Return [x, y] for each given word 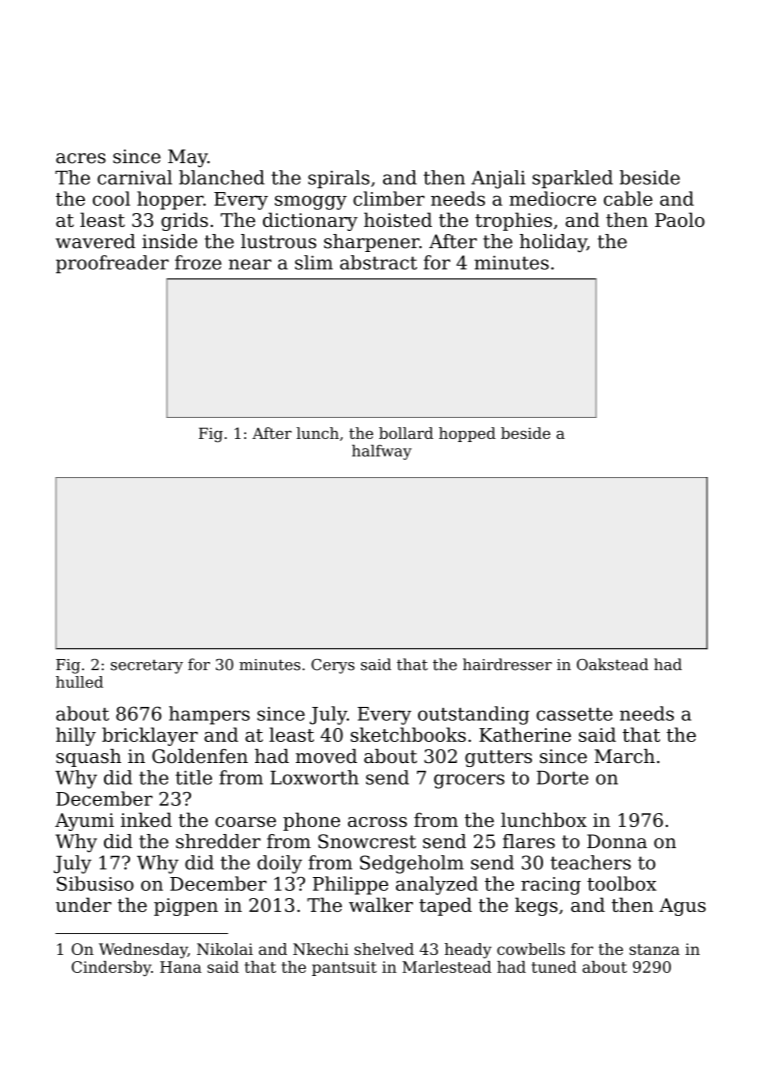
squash [88, 758]
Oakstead [612, 664]
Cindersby [111, 968]
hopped [467, 434]
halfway [382, 452]
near [250, 264]
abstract [378, 262]
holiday [553, 243]
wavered [95, 241]
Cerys [333, 666]
